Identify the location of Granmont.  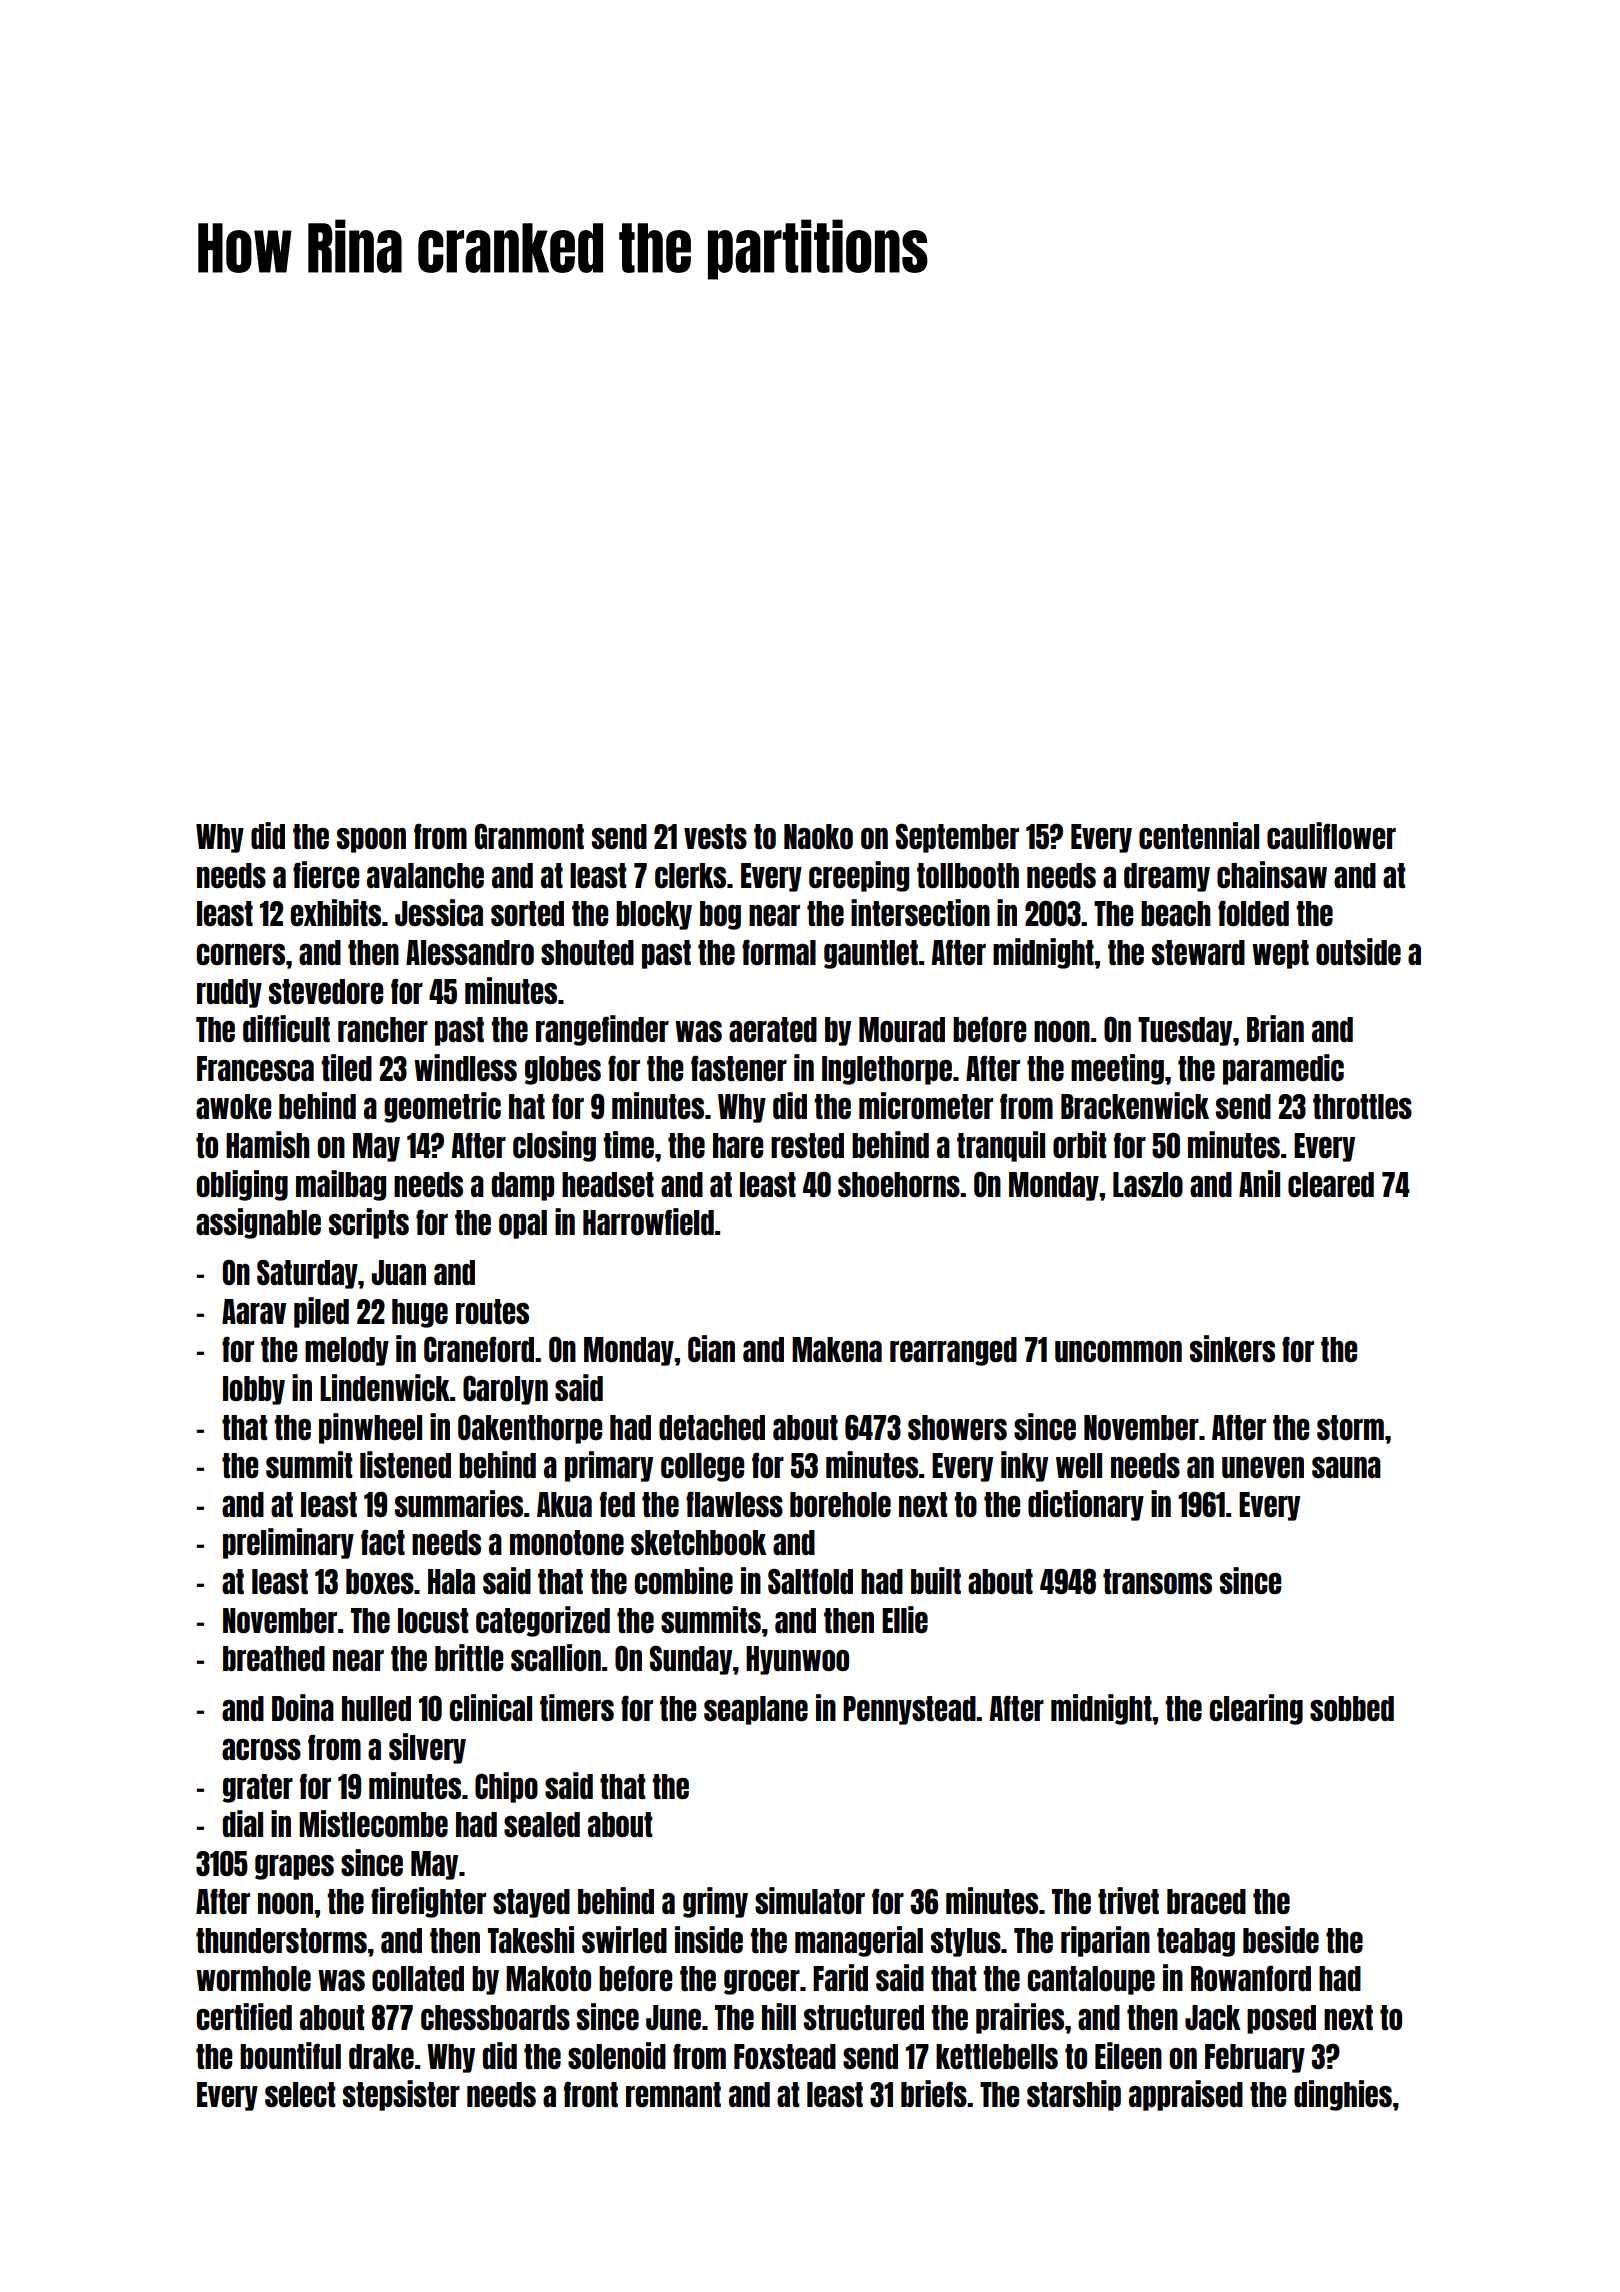
(529, 836).
